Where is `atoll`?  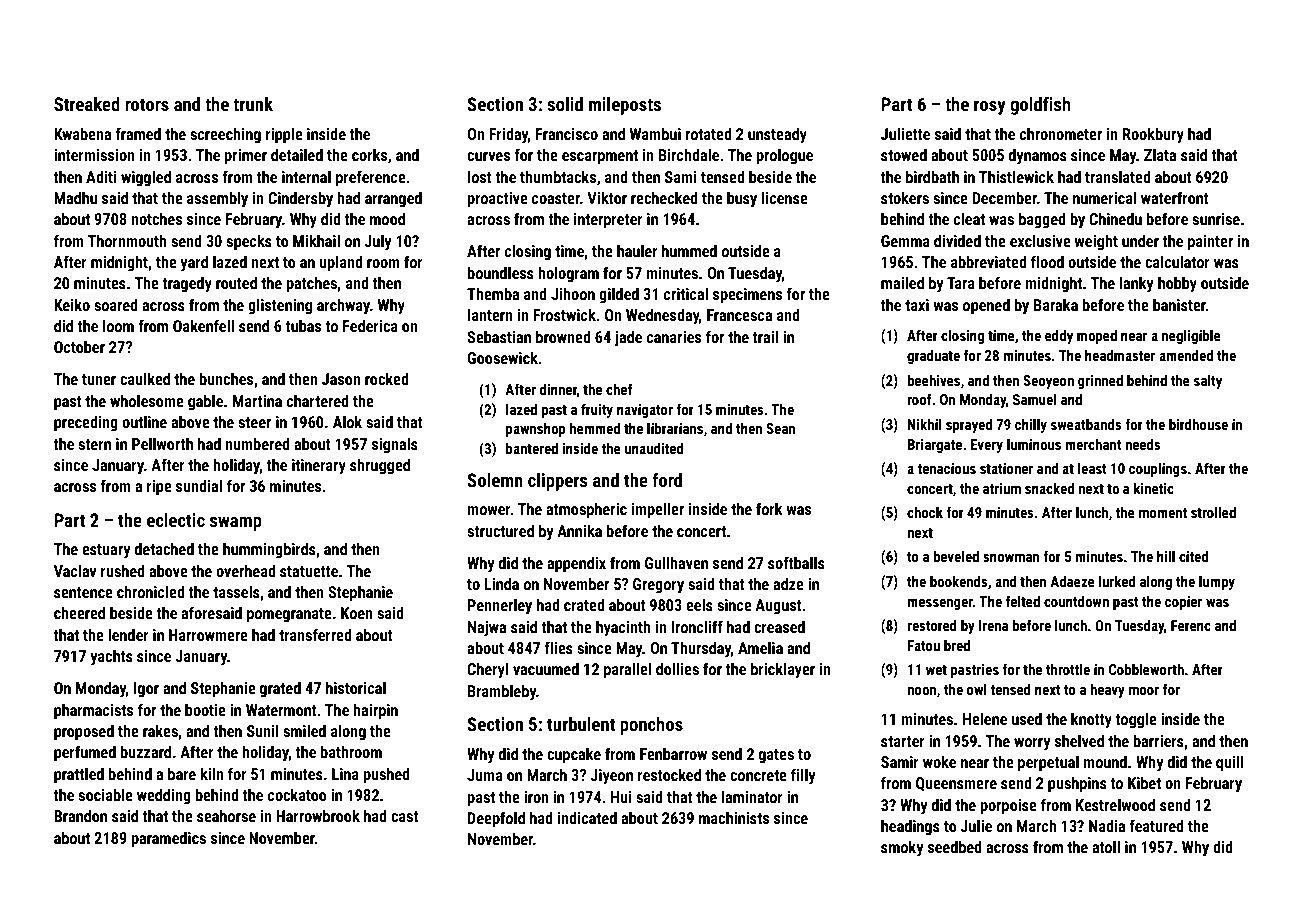
atoll is located at coordinates (1106, 847).
